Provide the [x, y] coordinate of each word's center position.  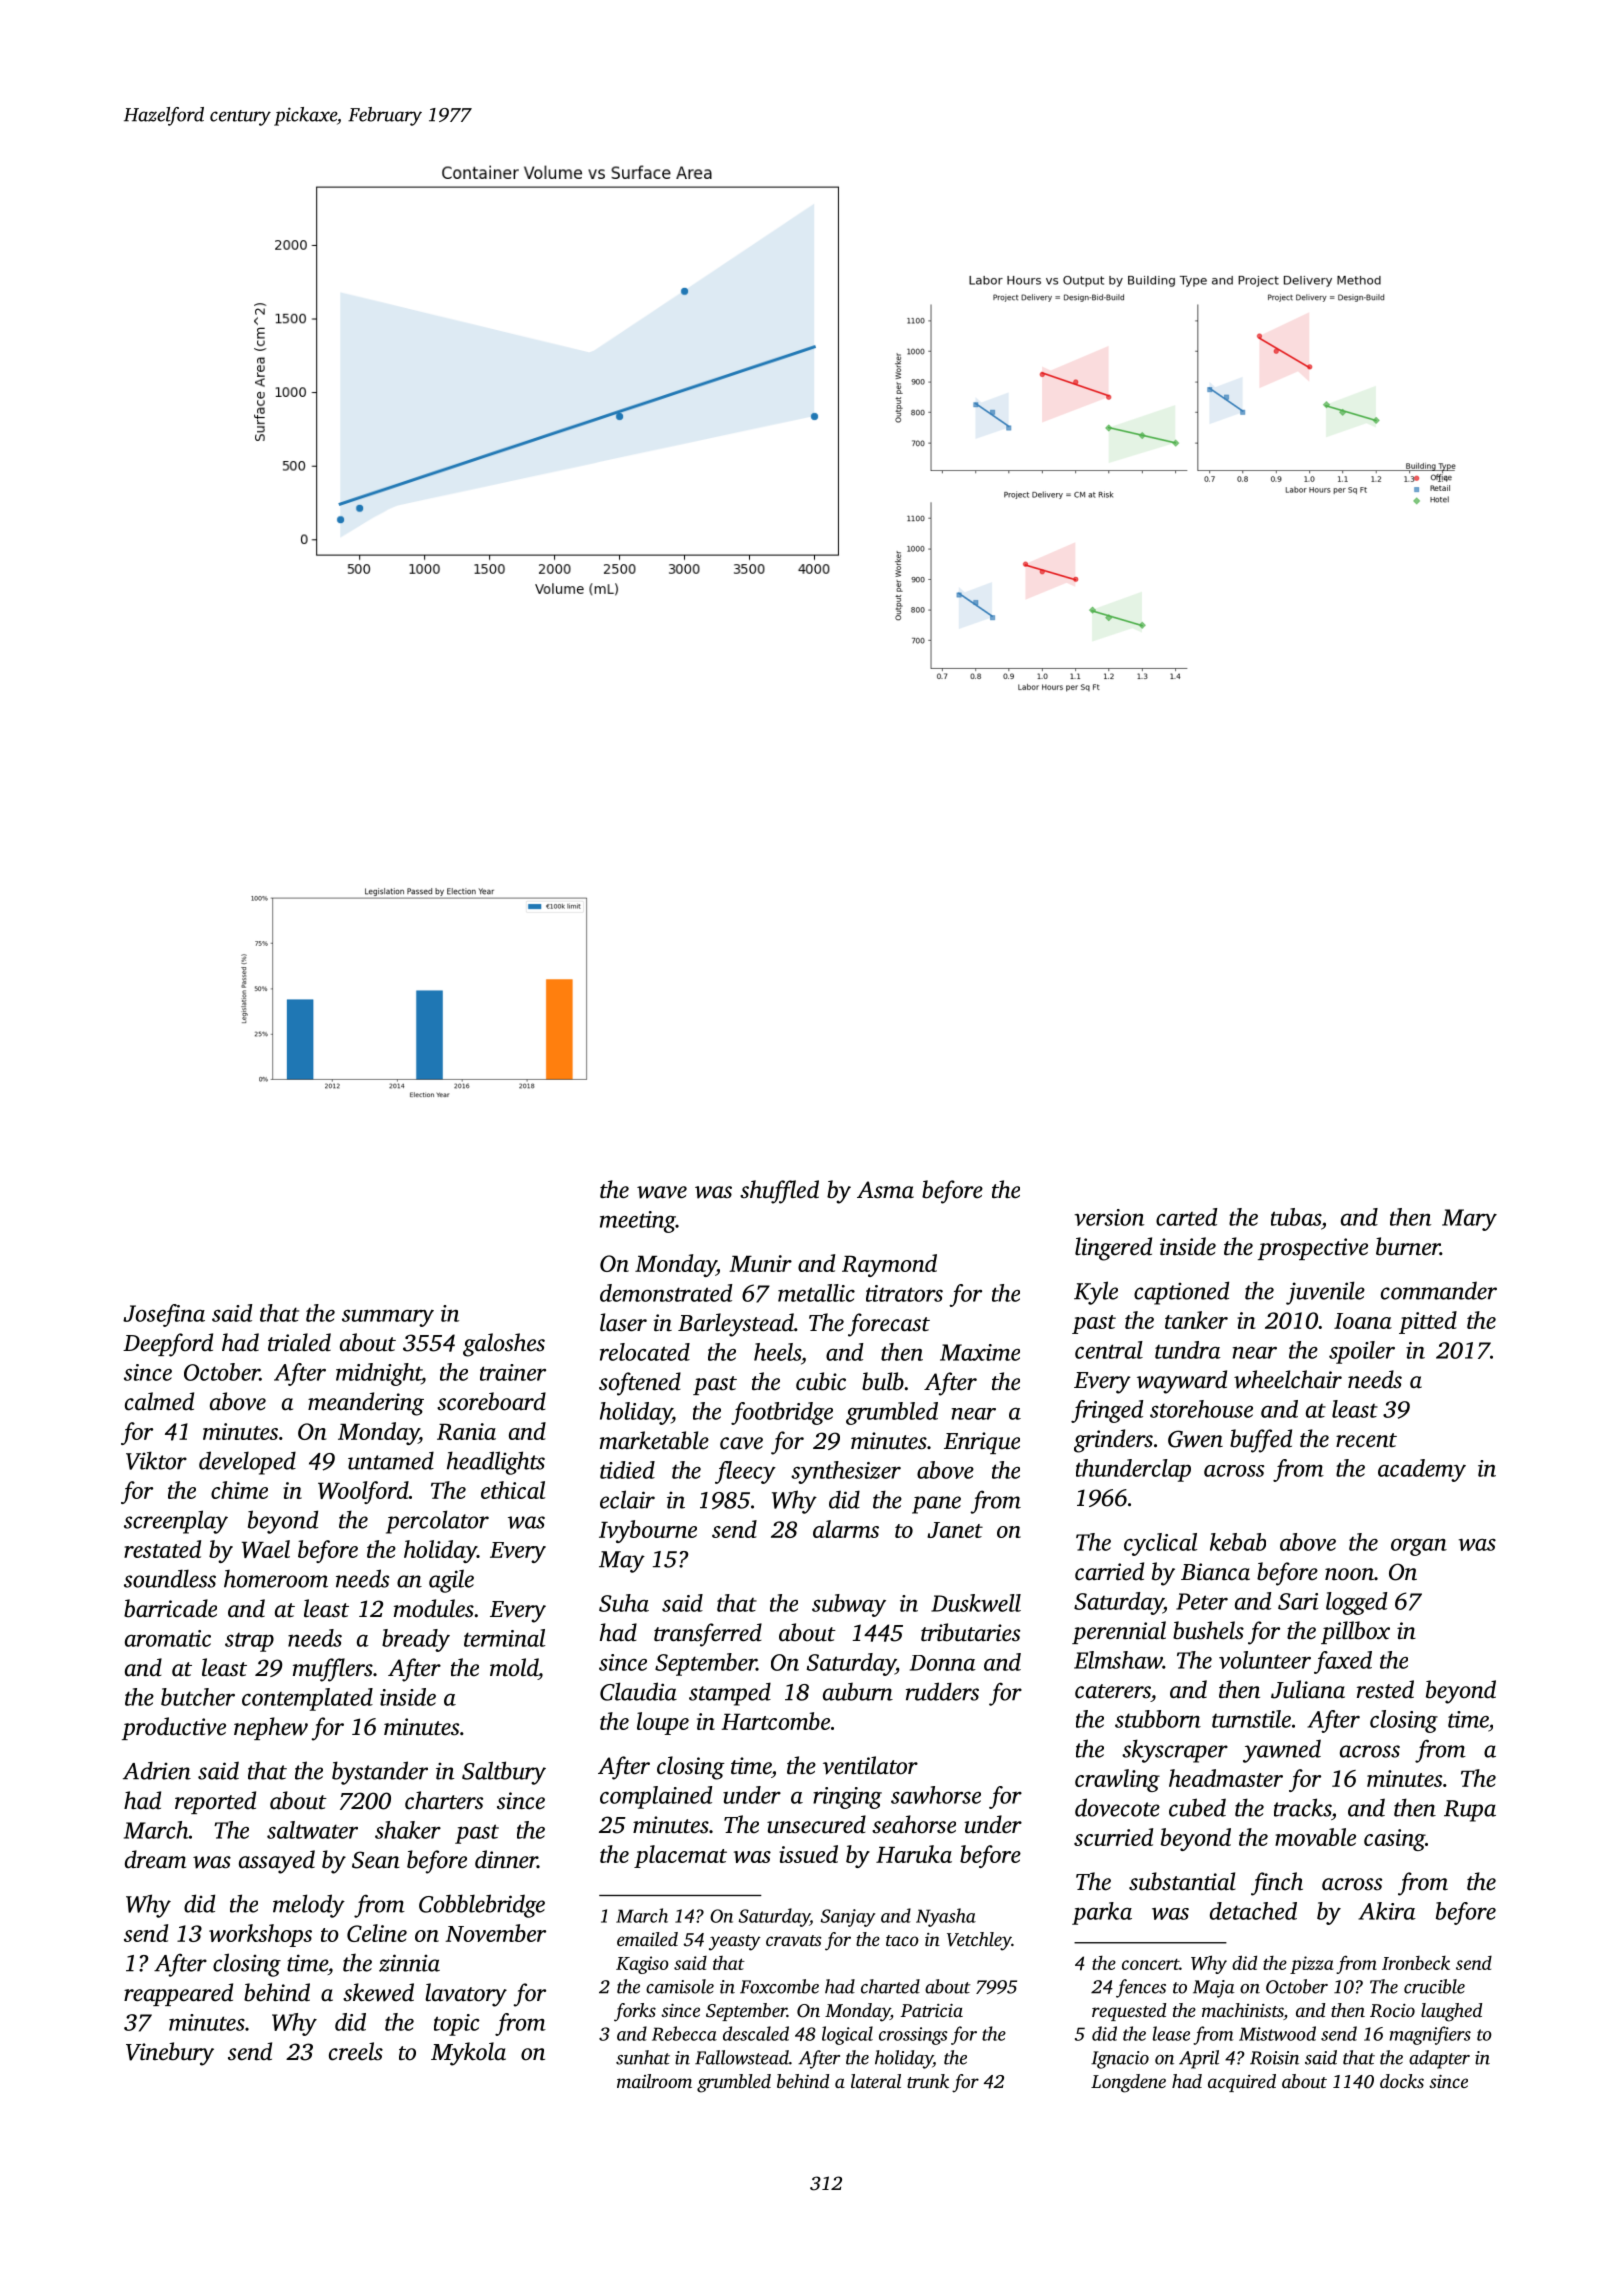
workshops [260, 1935]
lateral [876, 2081]
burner [1408, 1246]
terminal [504, 1638]
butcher [198, 1697]
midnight [379, 1374]
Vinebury [170, 2054]
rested [1385, 1689]
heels [777, 1352]
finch [1277, 1884]
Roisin [1274, 2058]
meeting [638, 1222]
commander [1439, 1290]
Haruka [914, 1854]
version [1109, 1217]
